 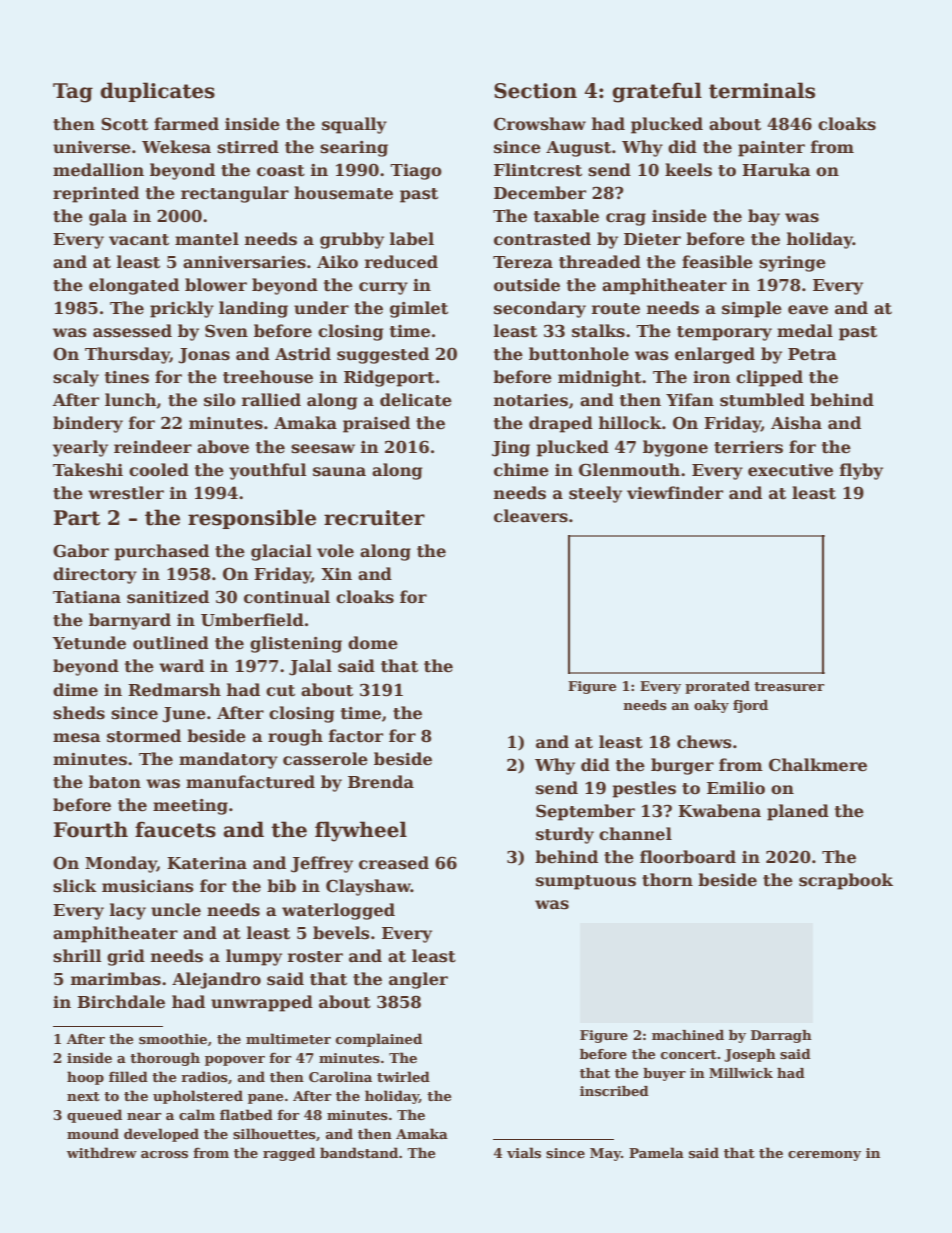 I want to click on terriers, so click(x=748, y=447).
